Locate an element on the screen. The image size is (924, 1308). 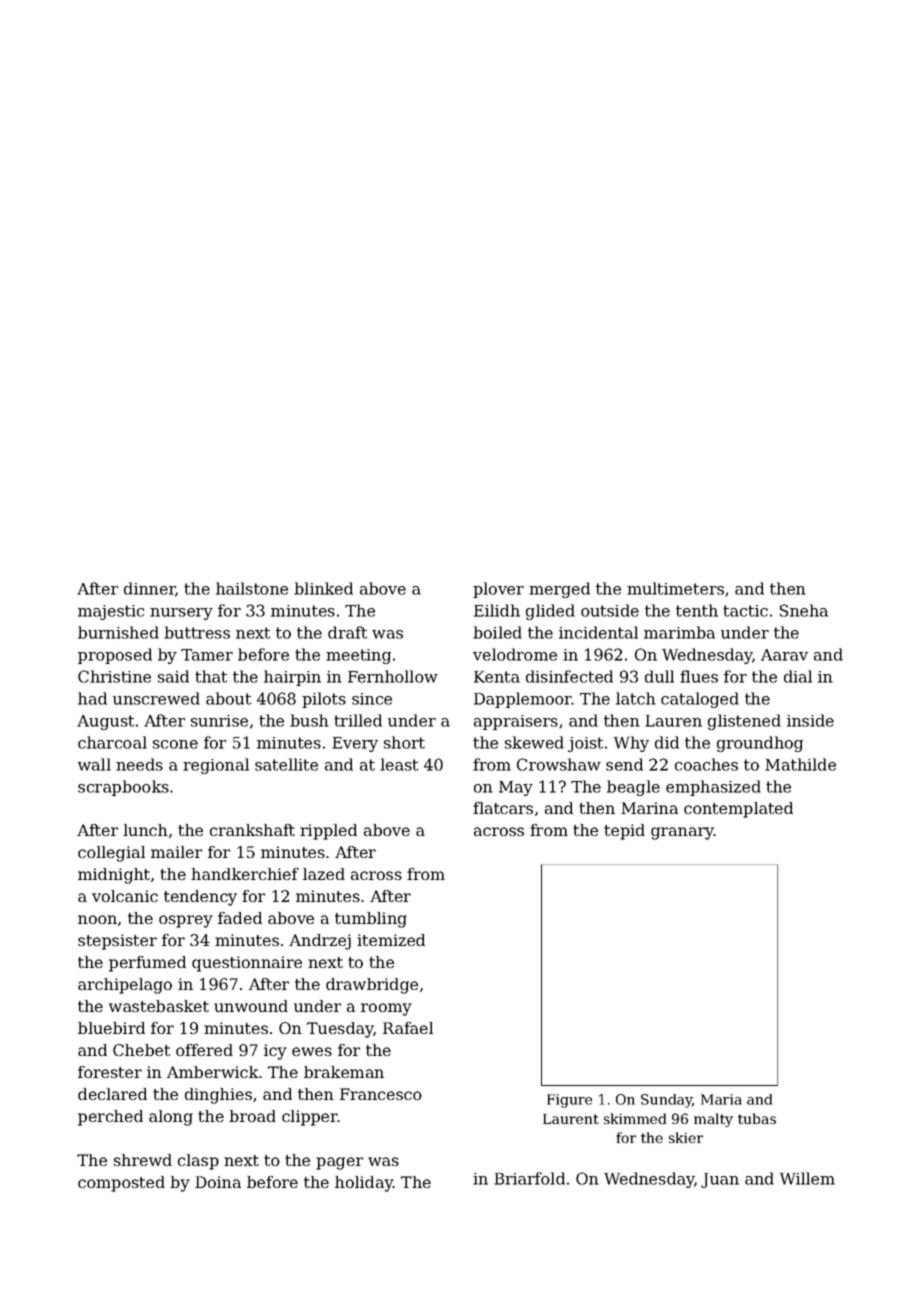
Briarfold is located at coordinates (529, 1178).
